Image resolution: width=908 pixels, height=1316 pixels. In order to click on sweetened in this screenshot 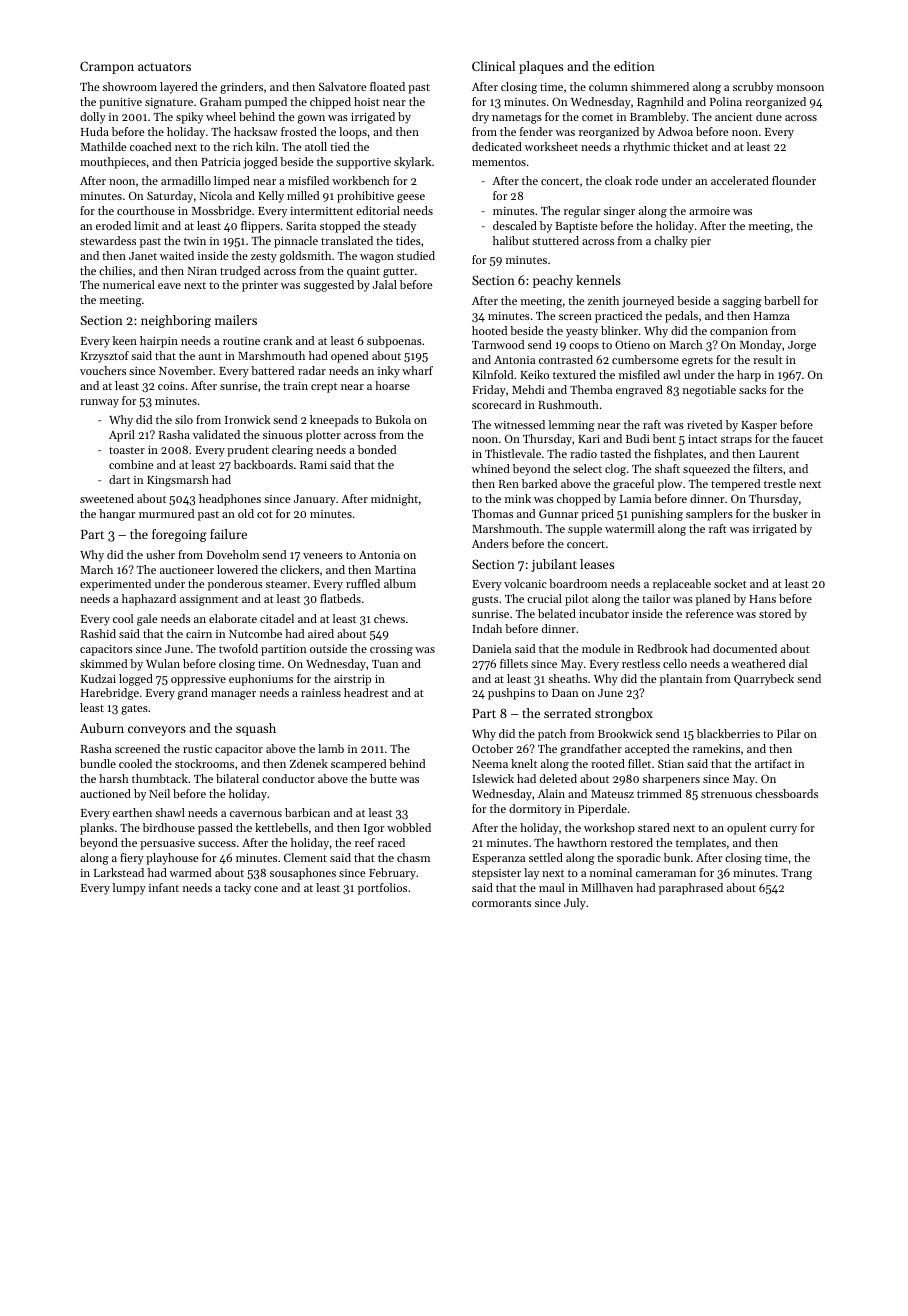, I will do `click(107, 498)`.
